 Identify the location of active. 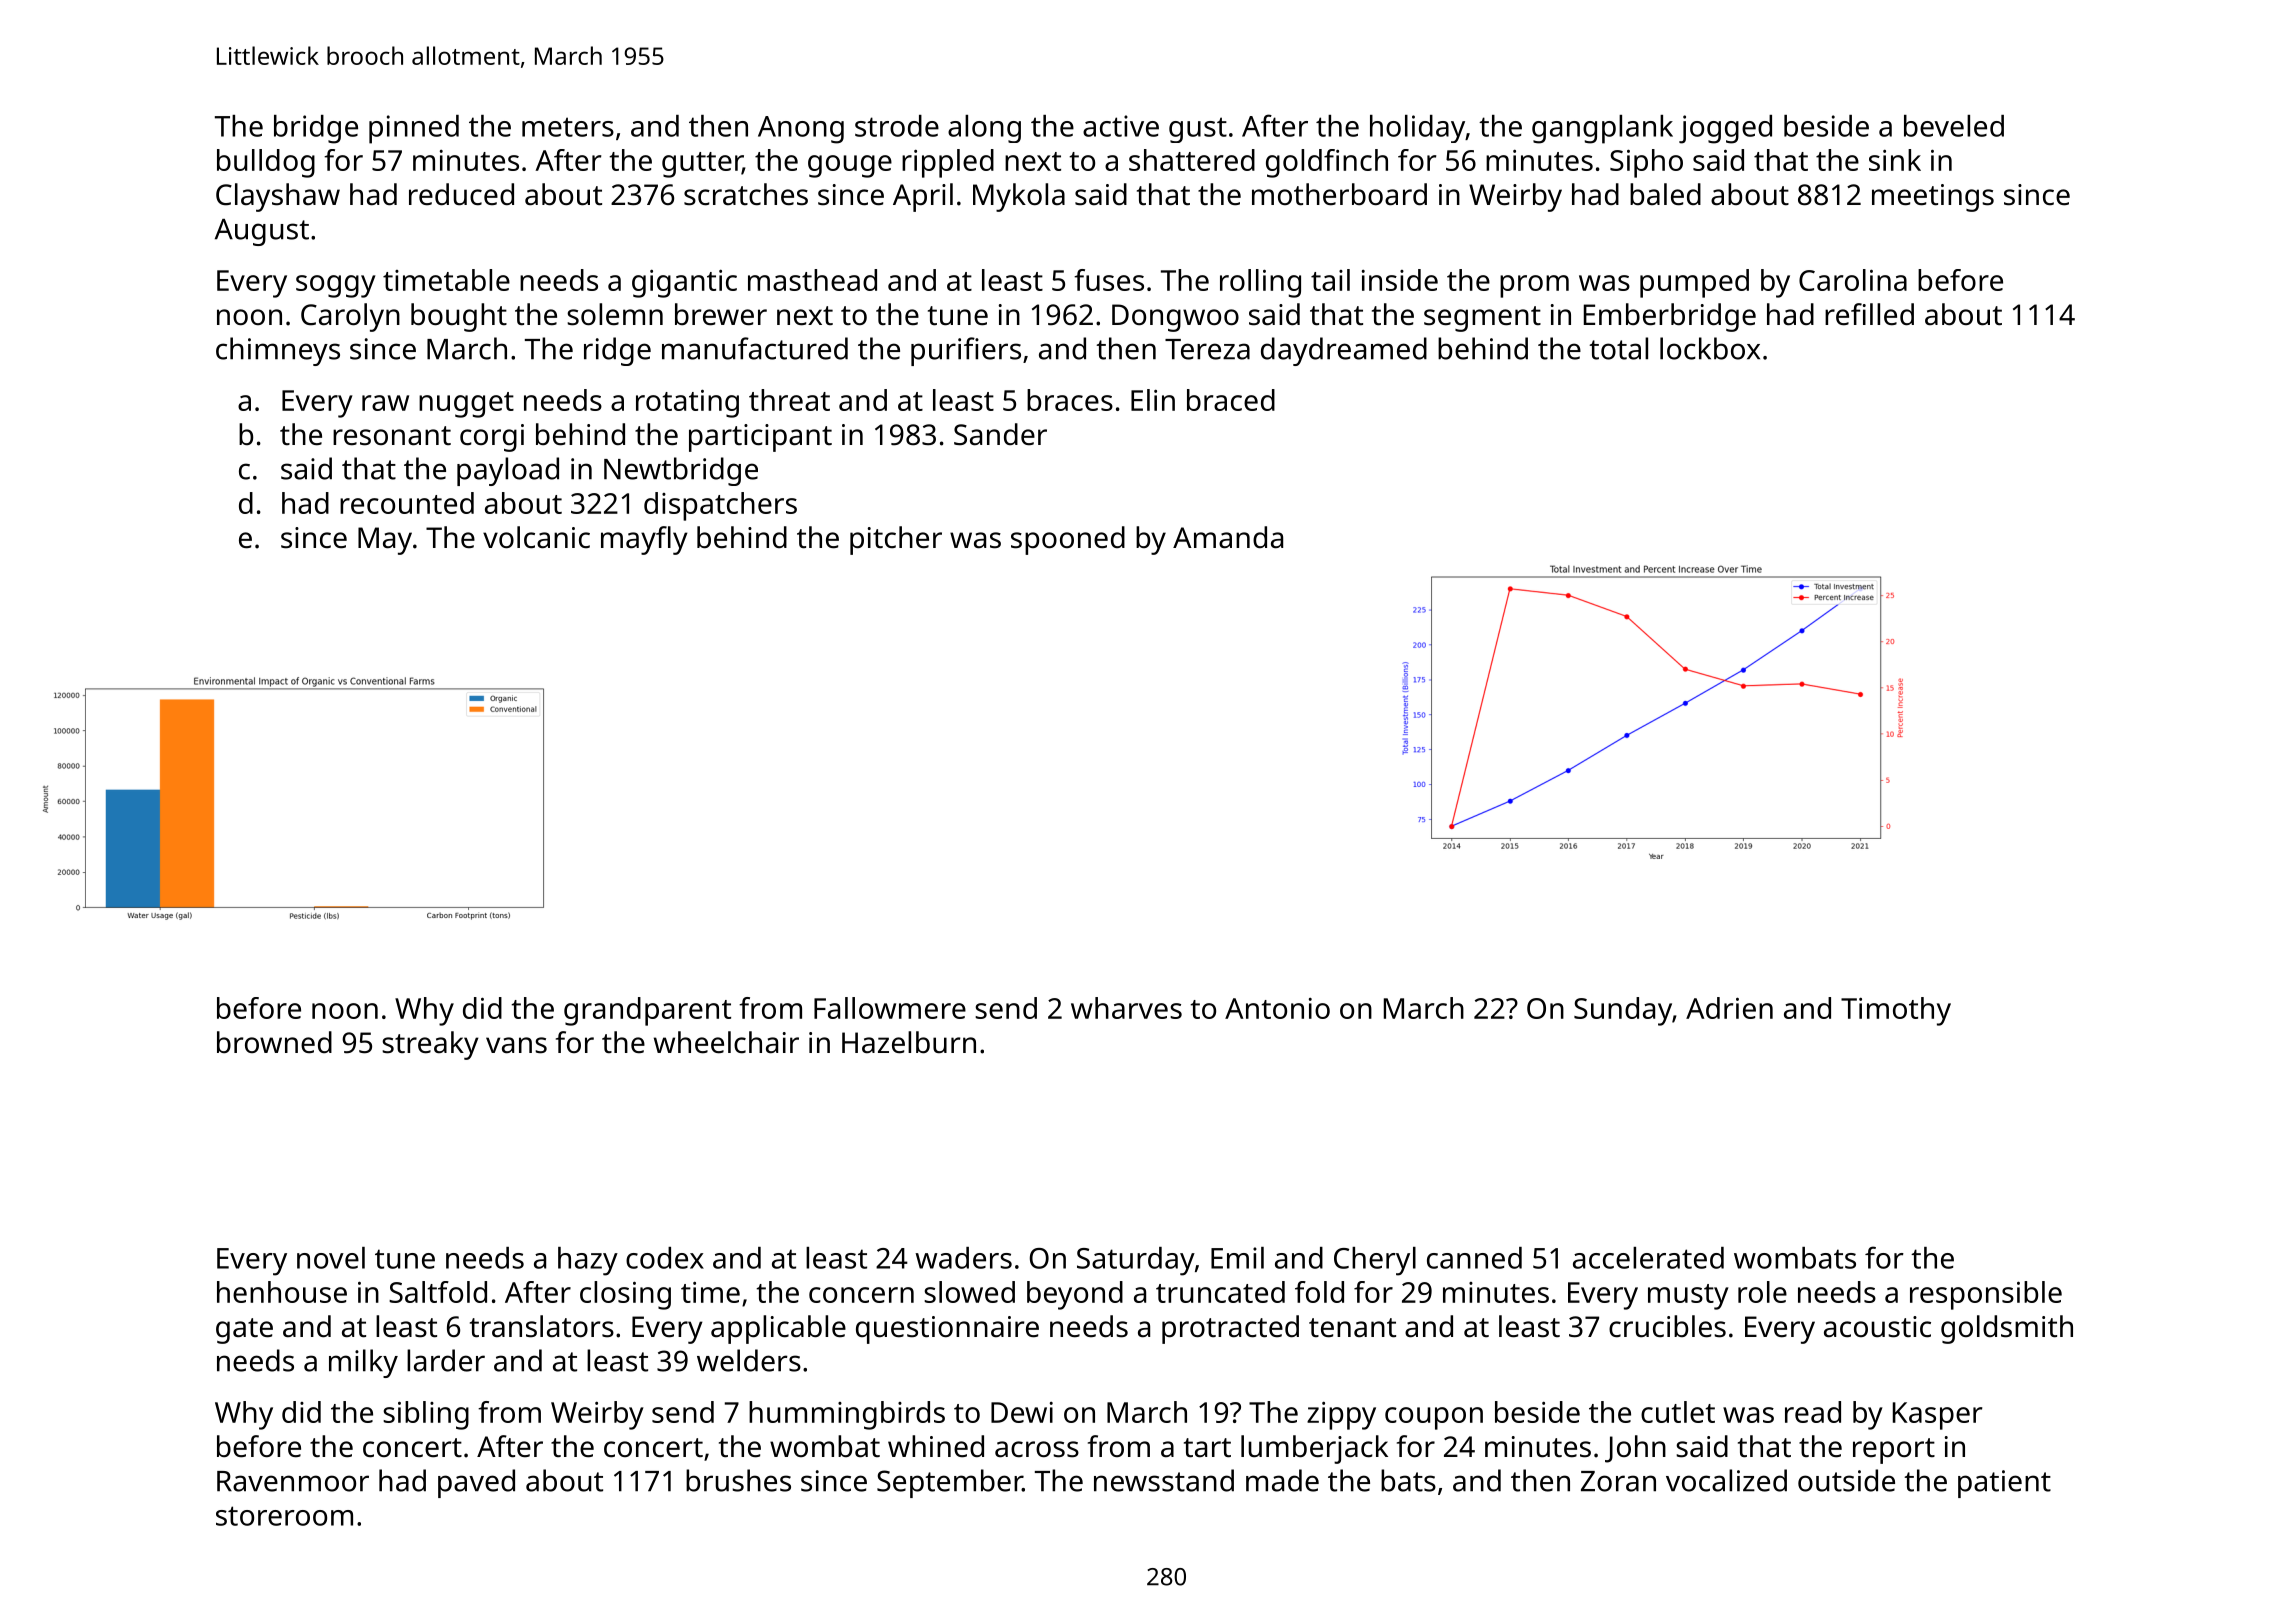
(1121, 126).
